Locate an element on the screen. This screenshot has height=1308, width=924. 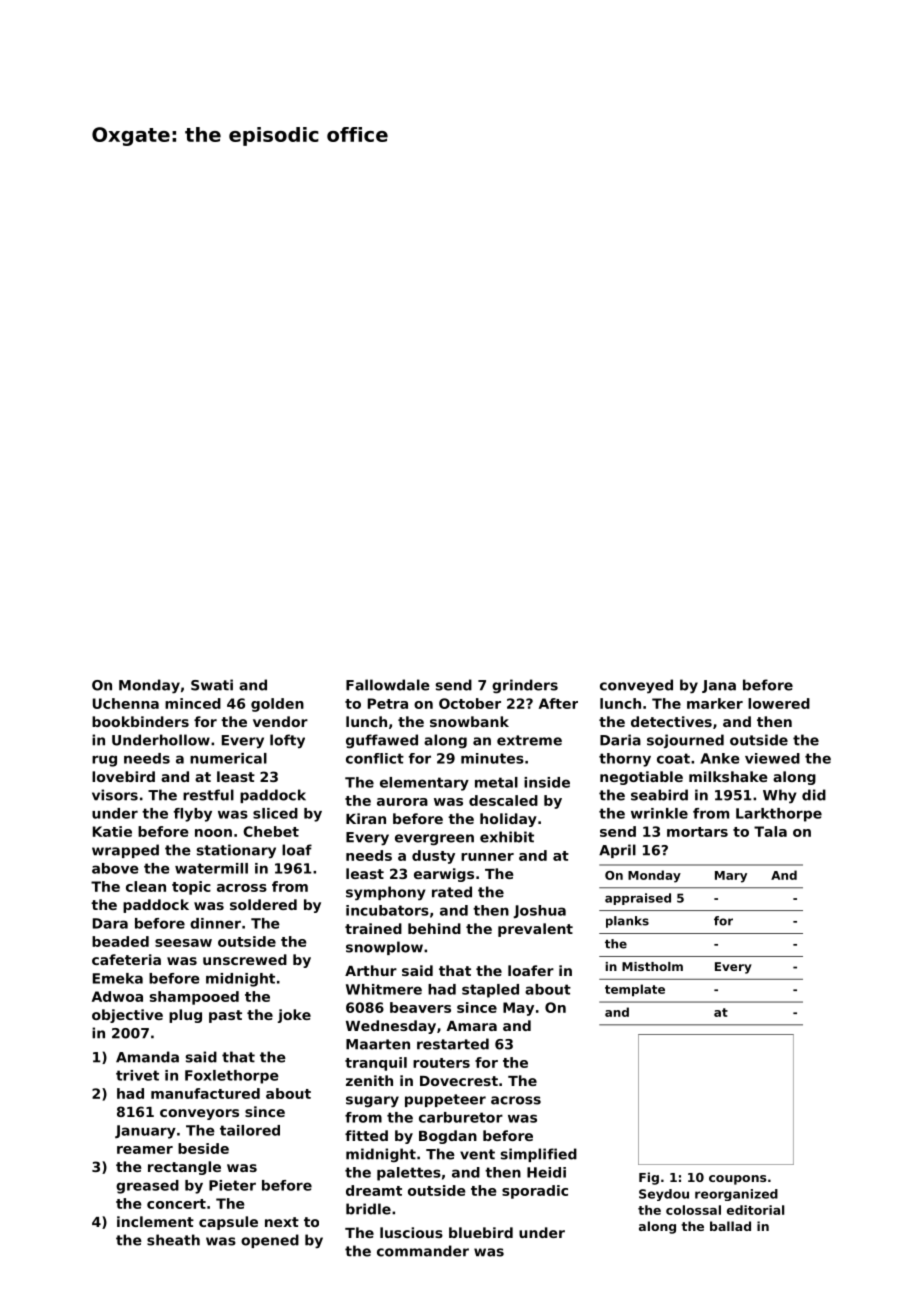
Petra is located at coordinates (388, 703).
